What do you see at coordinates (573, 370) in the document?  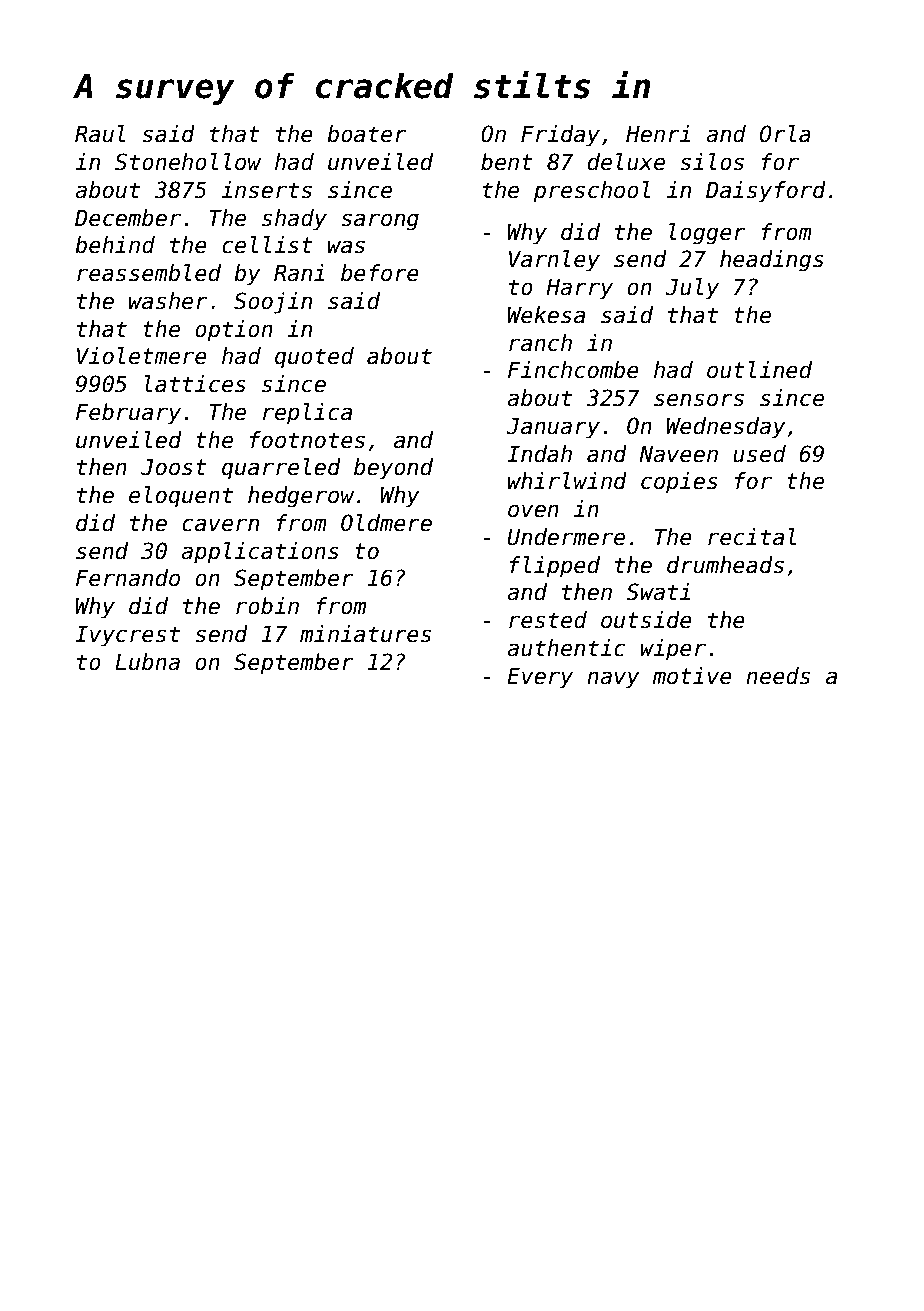 I see `Finchcombe` at bounding box center [573, 370].
